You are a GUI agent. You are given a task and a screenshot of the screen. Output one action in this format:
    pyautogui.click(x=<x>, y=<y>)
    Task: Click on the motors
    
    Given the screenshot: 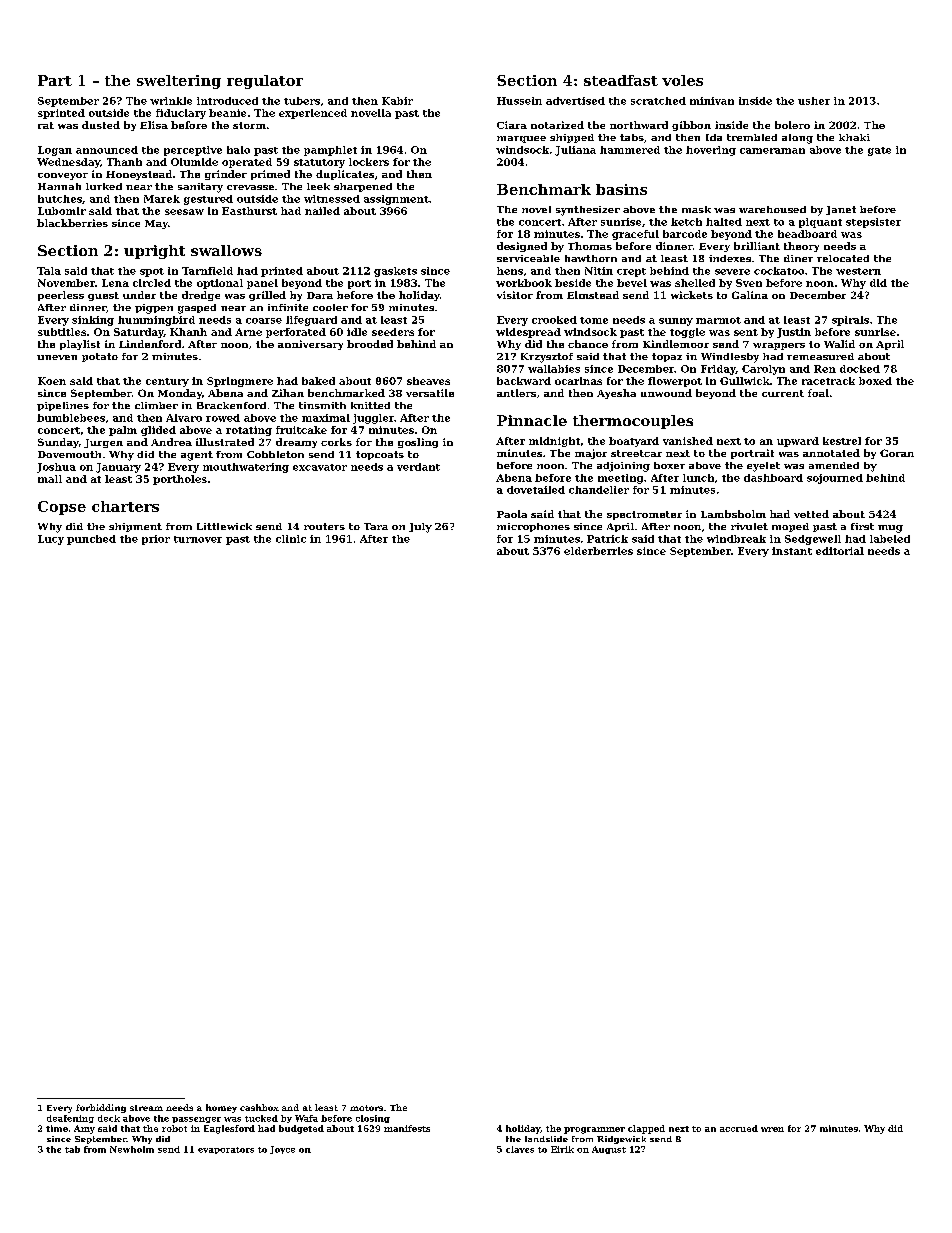 What is the action you would take?
    pyautogui.click(x=366, y=1108)
